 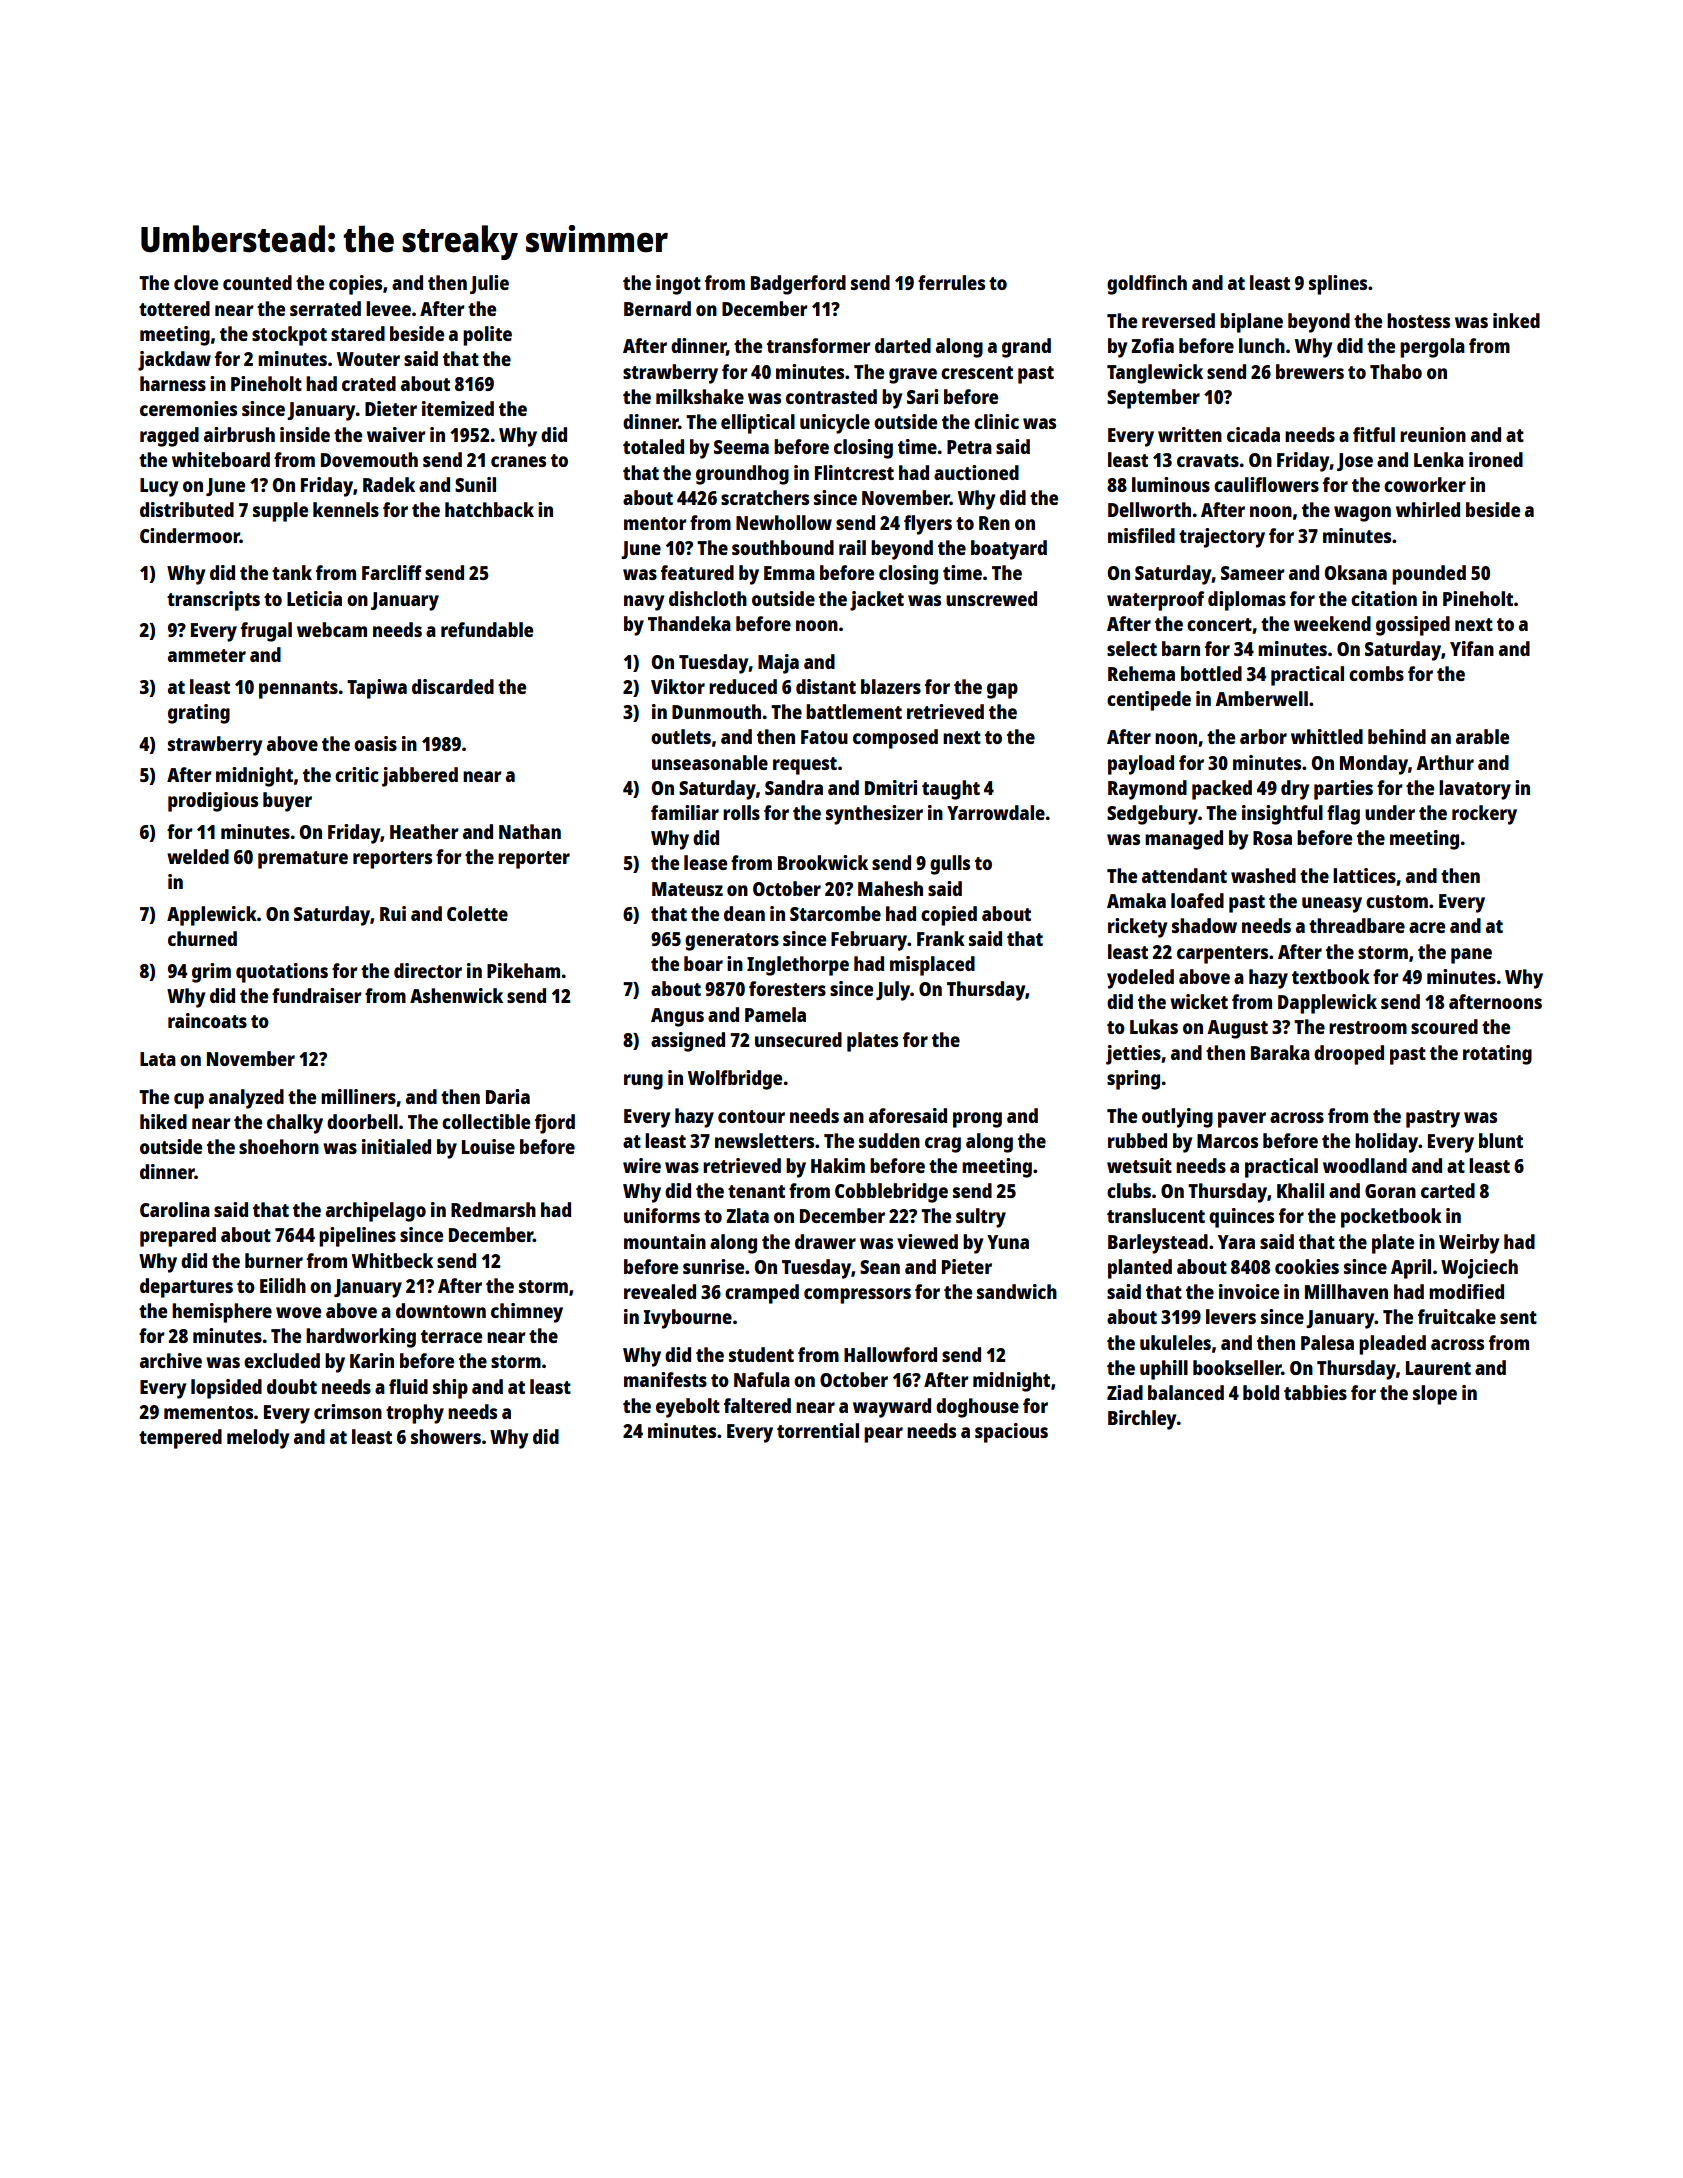 What do you see at coordinates (653, 446) in the image?
I see `totaled` at bounding box center [653, 446].
